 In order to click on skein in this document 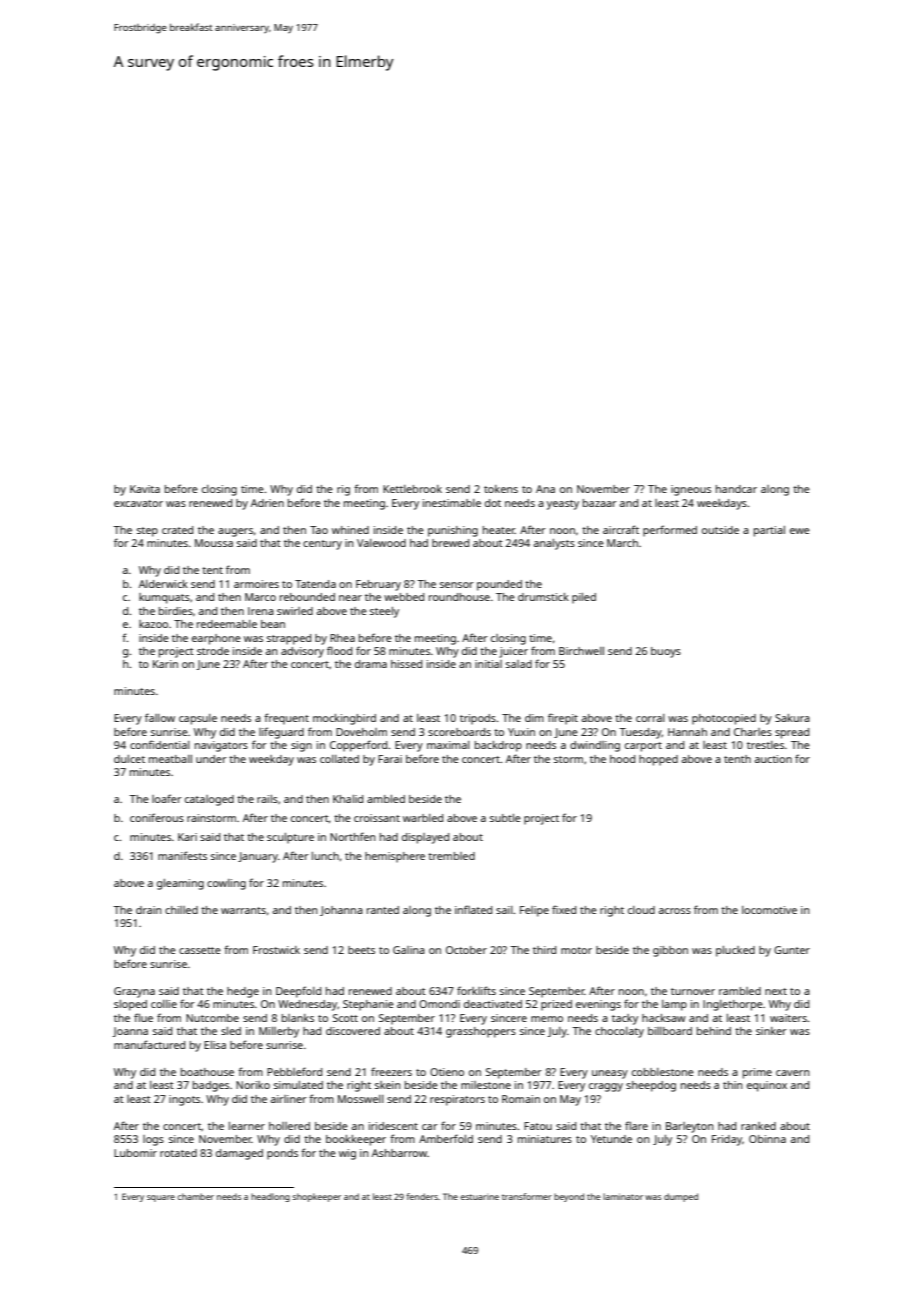, I will do `click(388, 1085)`.
